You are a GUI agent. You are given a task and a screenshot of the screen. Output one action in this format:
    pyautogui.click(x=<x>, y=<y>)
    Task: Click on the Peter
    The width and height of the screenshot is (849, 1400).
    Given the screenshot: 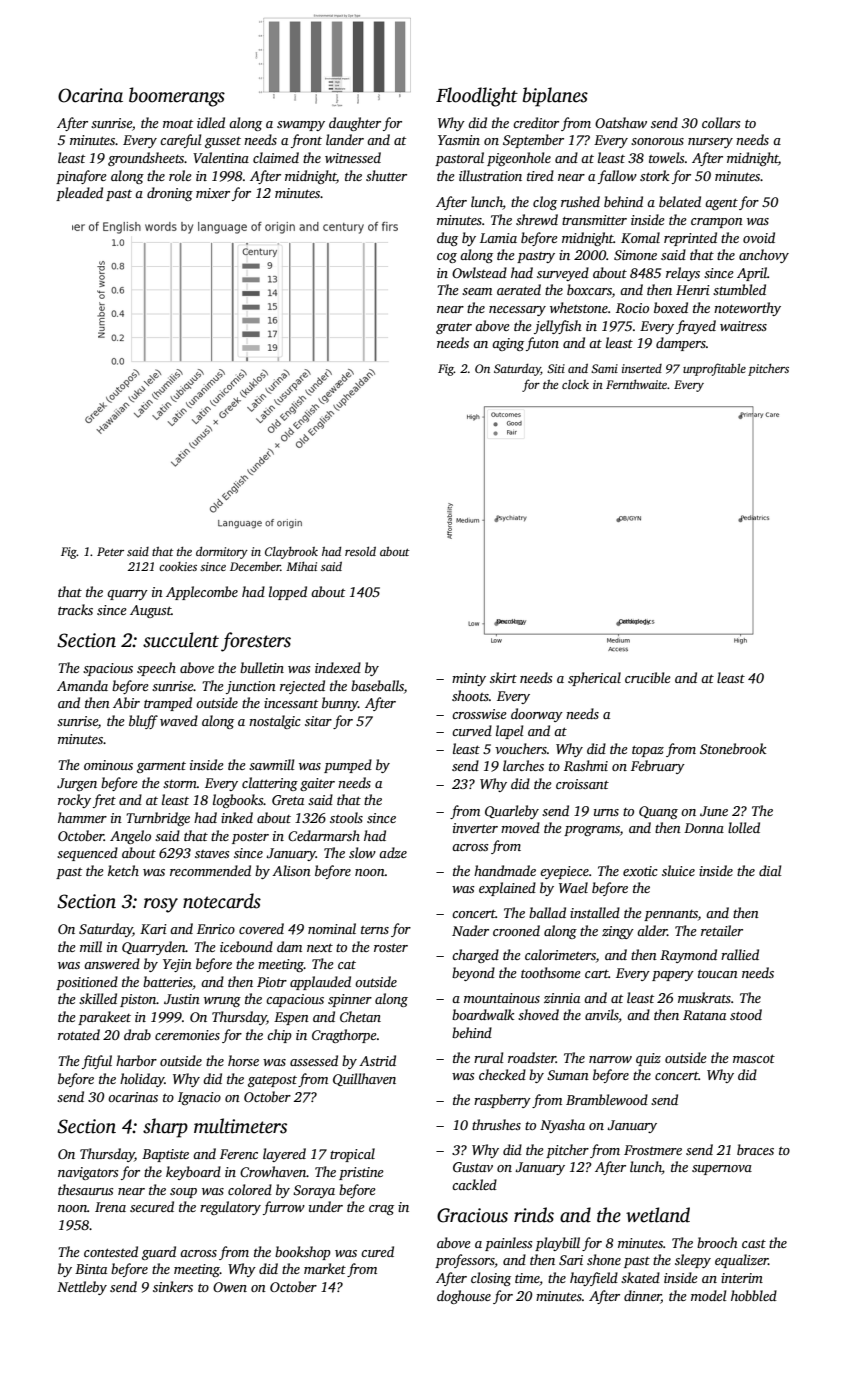 What is the action you would take?
    pyautogui.click(x=110, y=551)
